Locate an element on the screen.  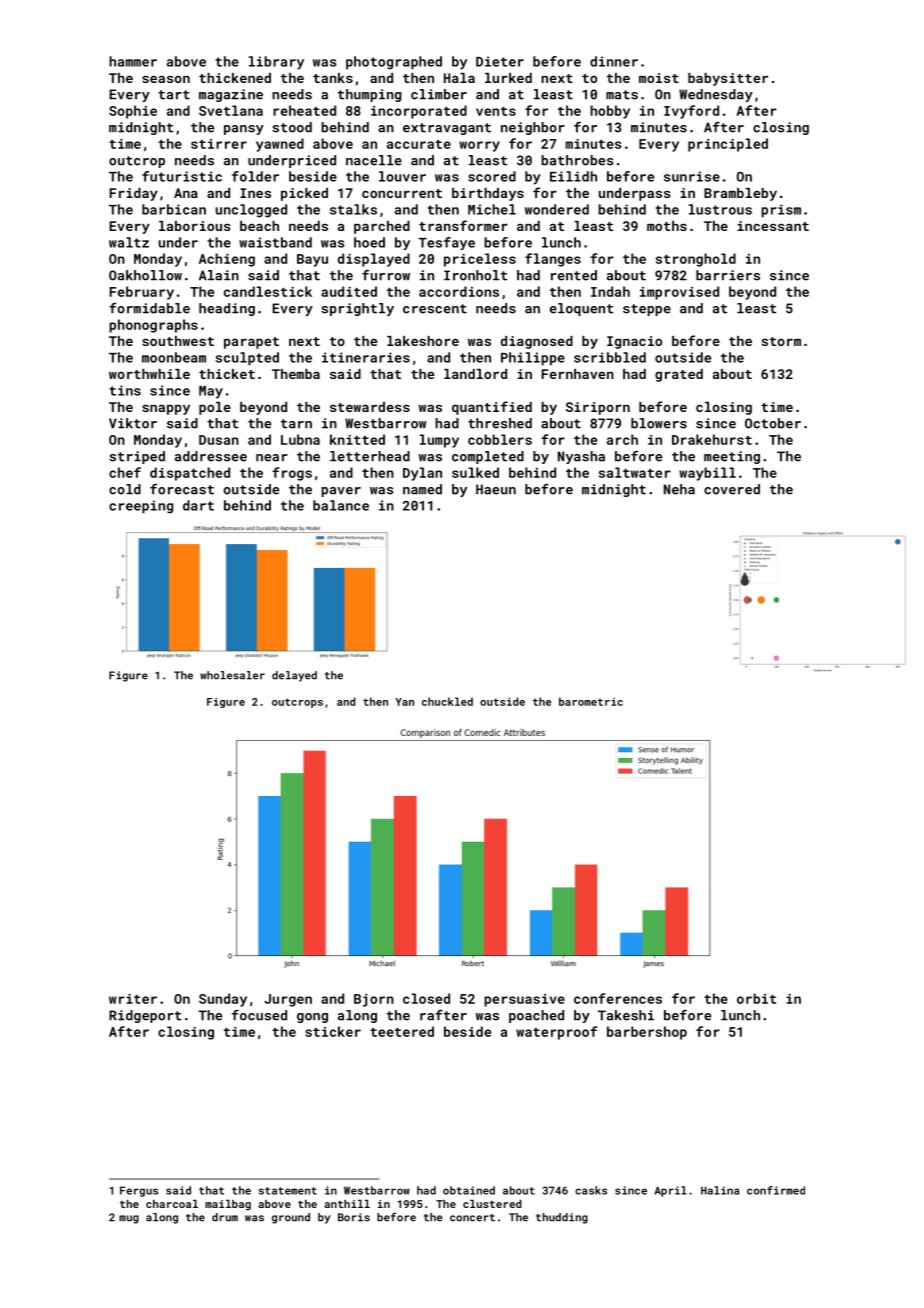
Yan is located at coordinates (404, 702).
